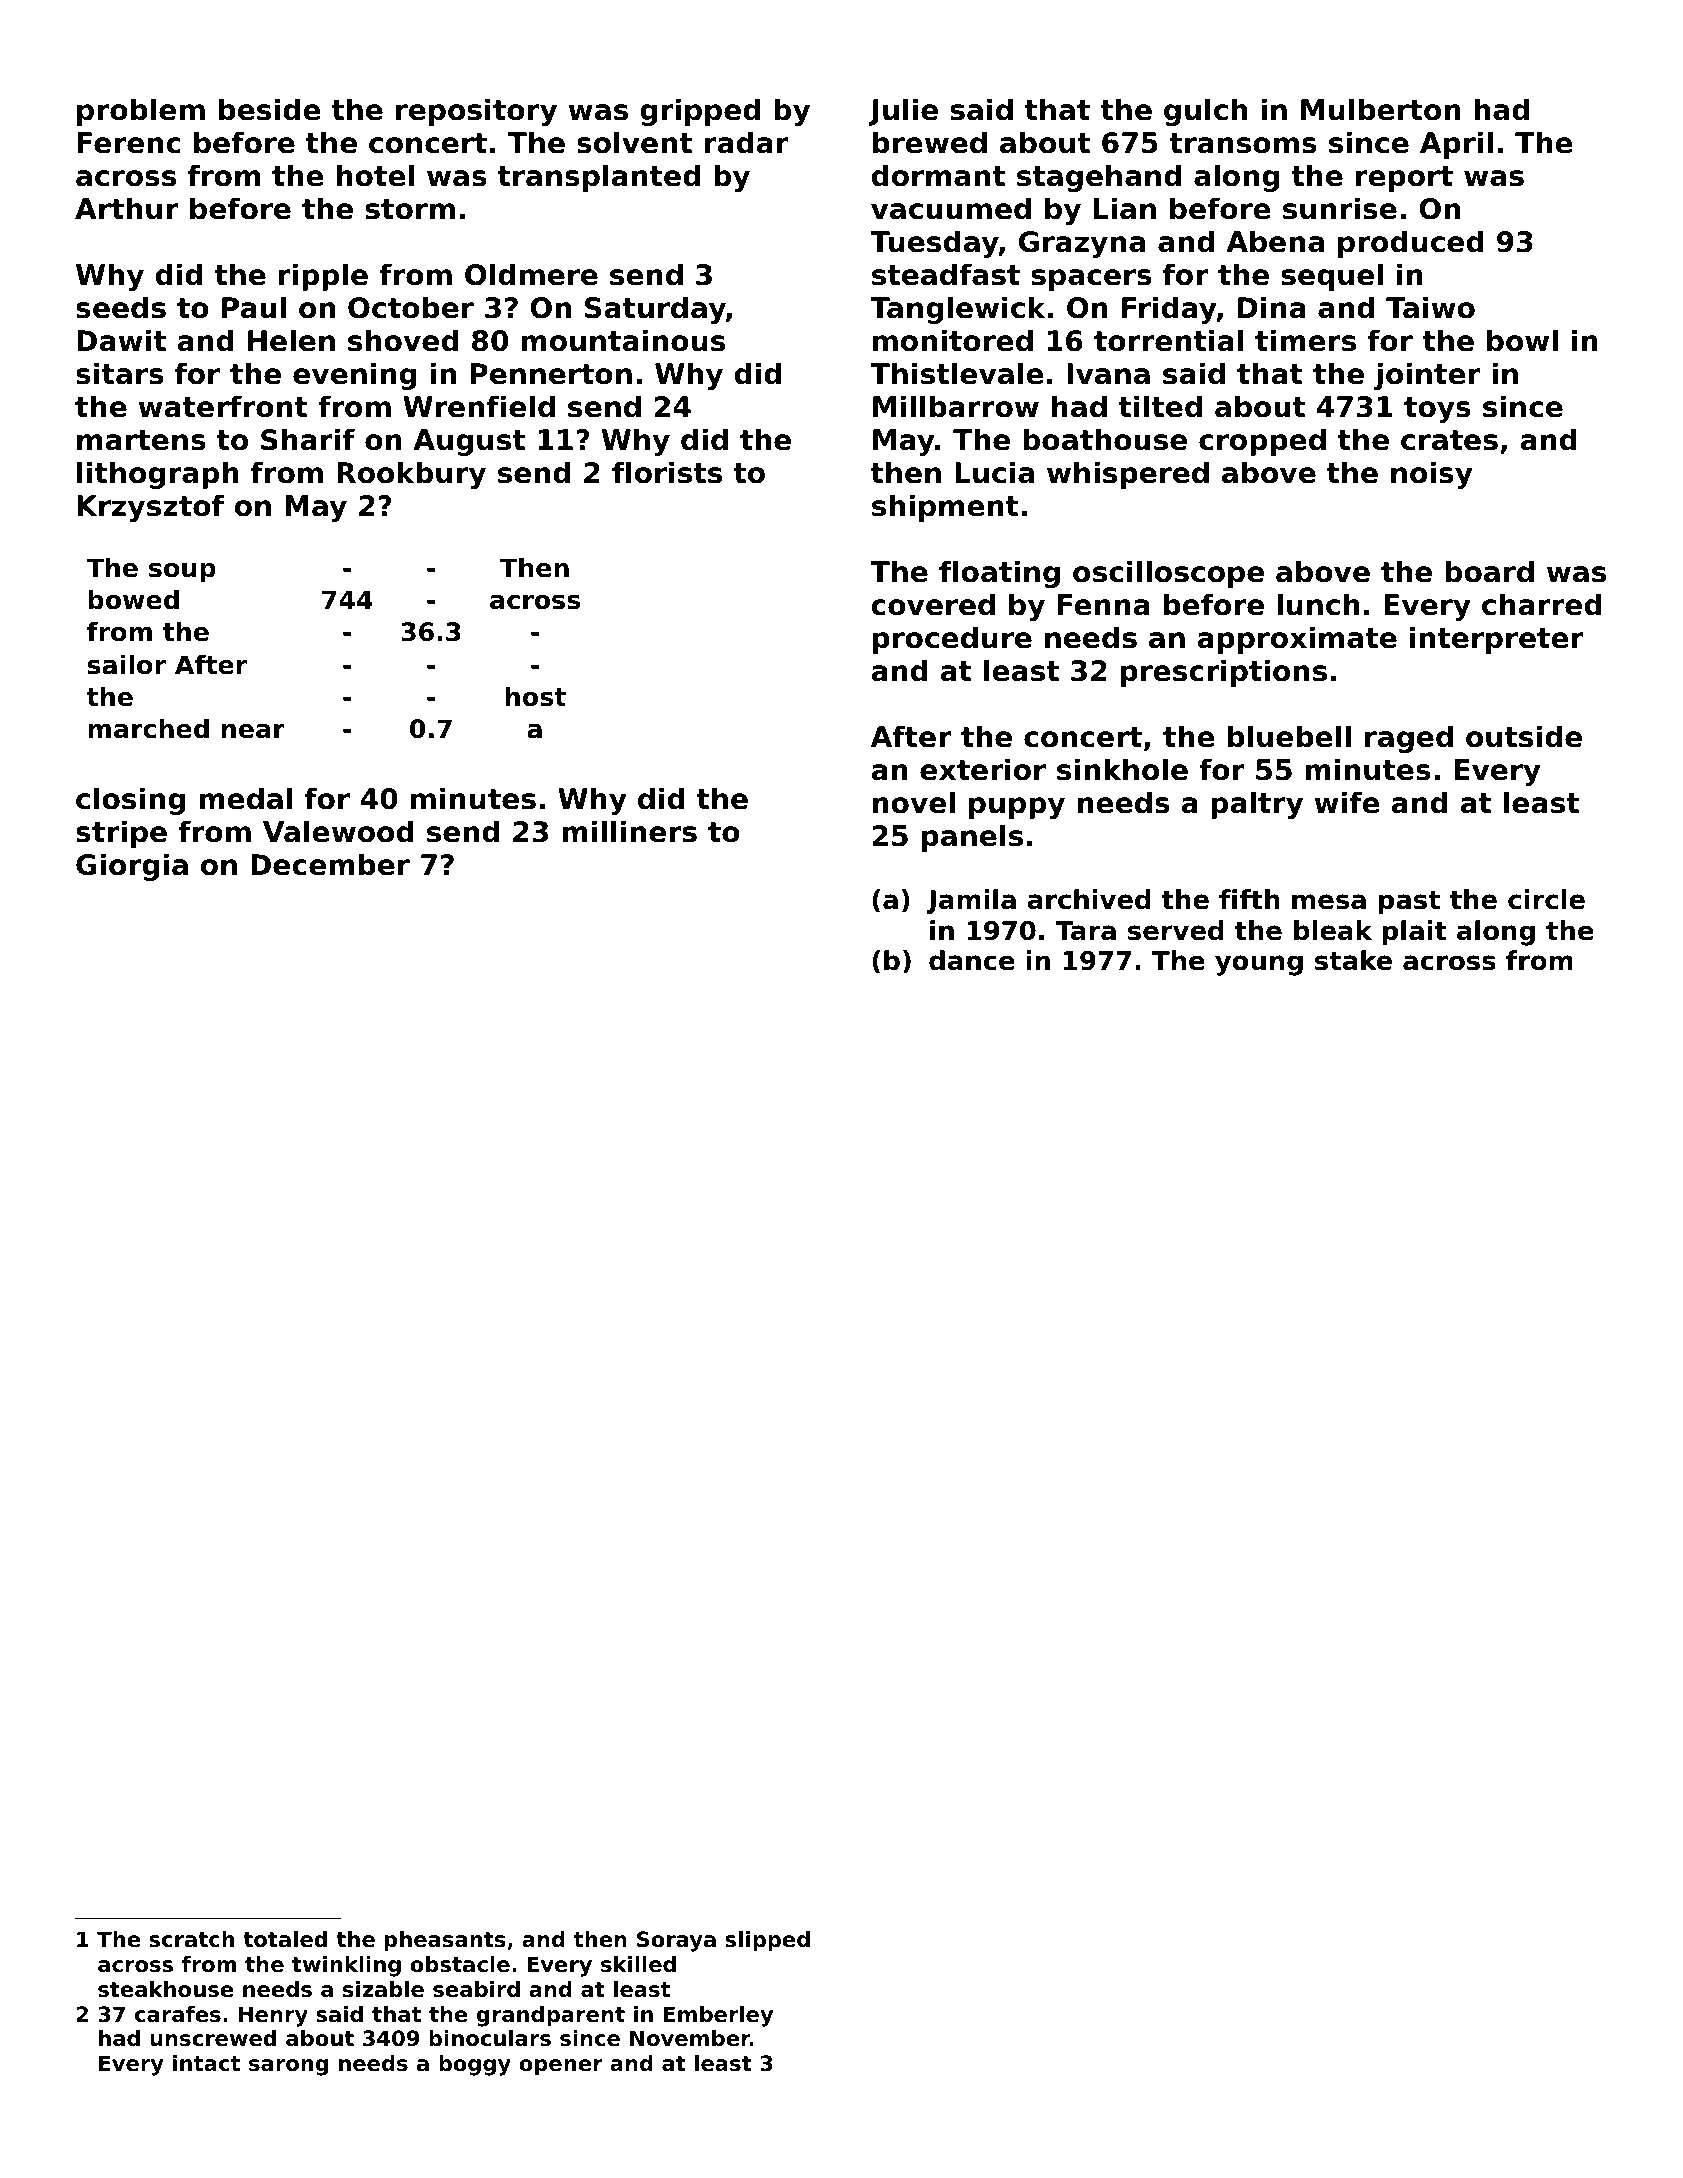 Image resolution: width=1683 pixels, height=2178 pixels. I want to click on Giorgia, so click(132, 867).
